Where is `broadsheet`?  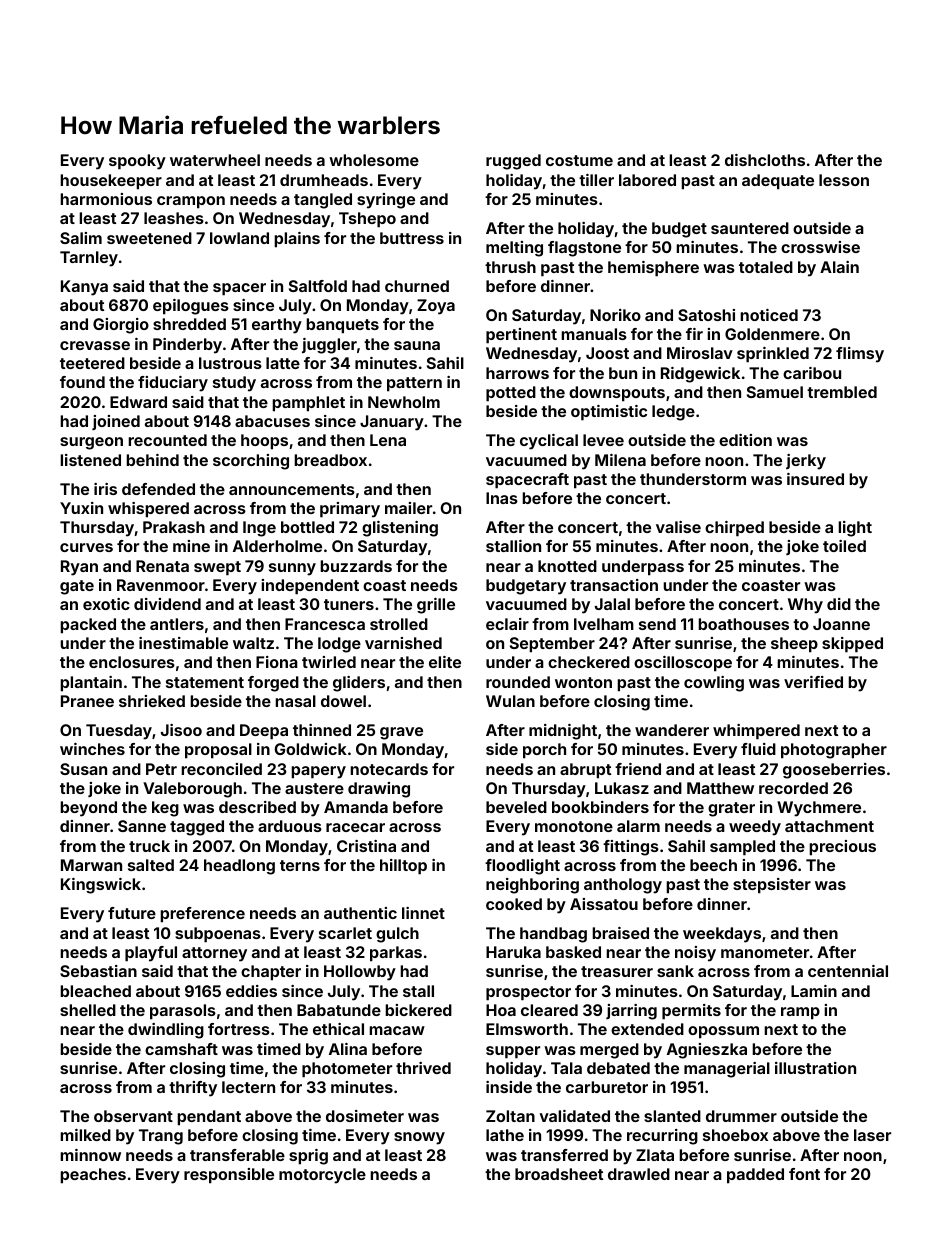
broadsheet is located at coordinates (559, 1174).
